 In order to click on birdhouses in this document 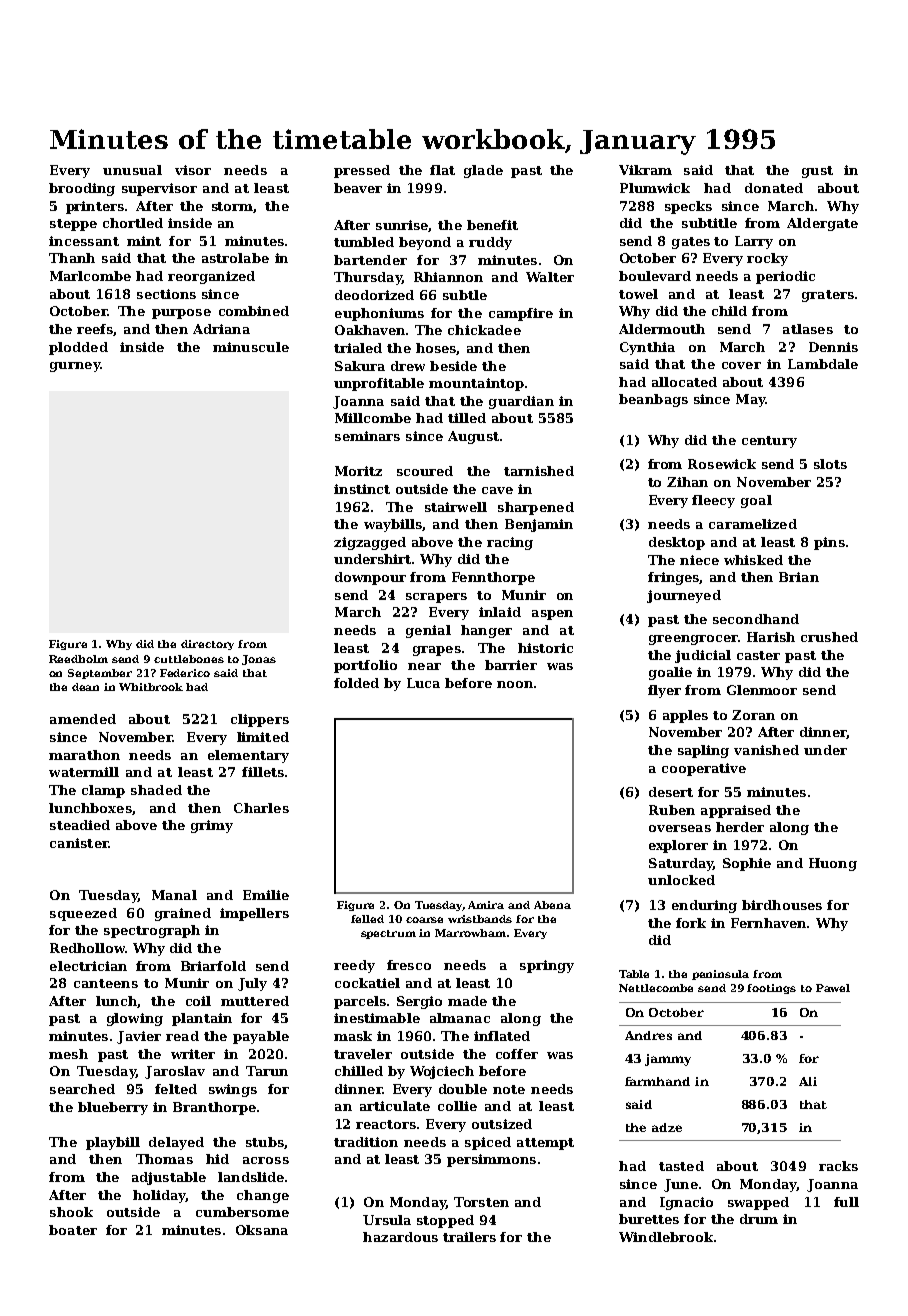, I will do `click(782, 905)`.
